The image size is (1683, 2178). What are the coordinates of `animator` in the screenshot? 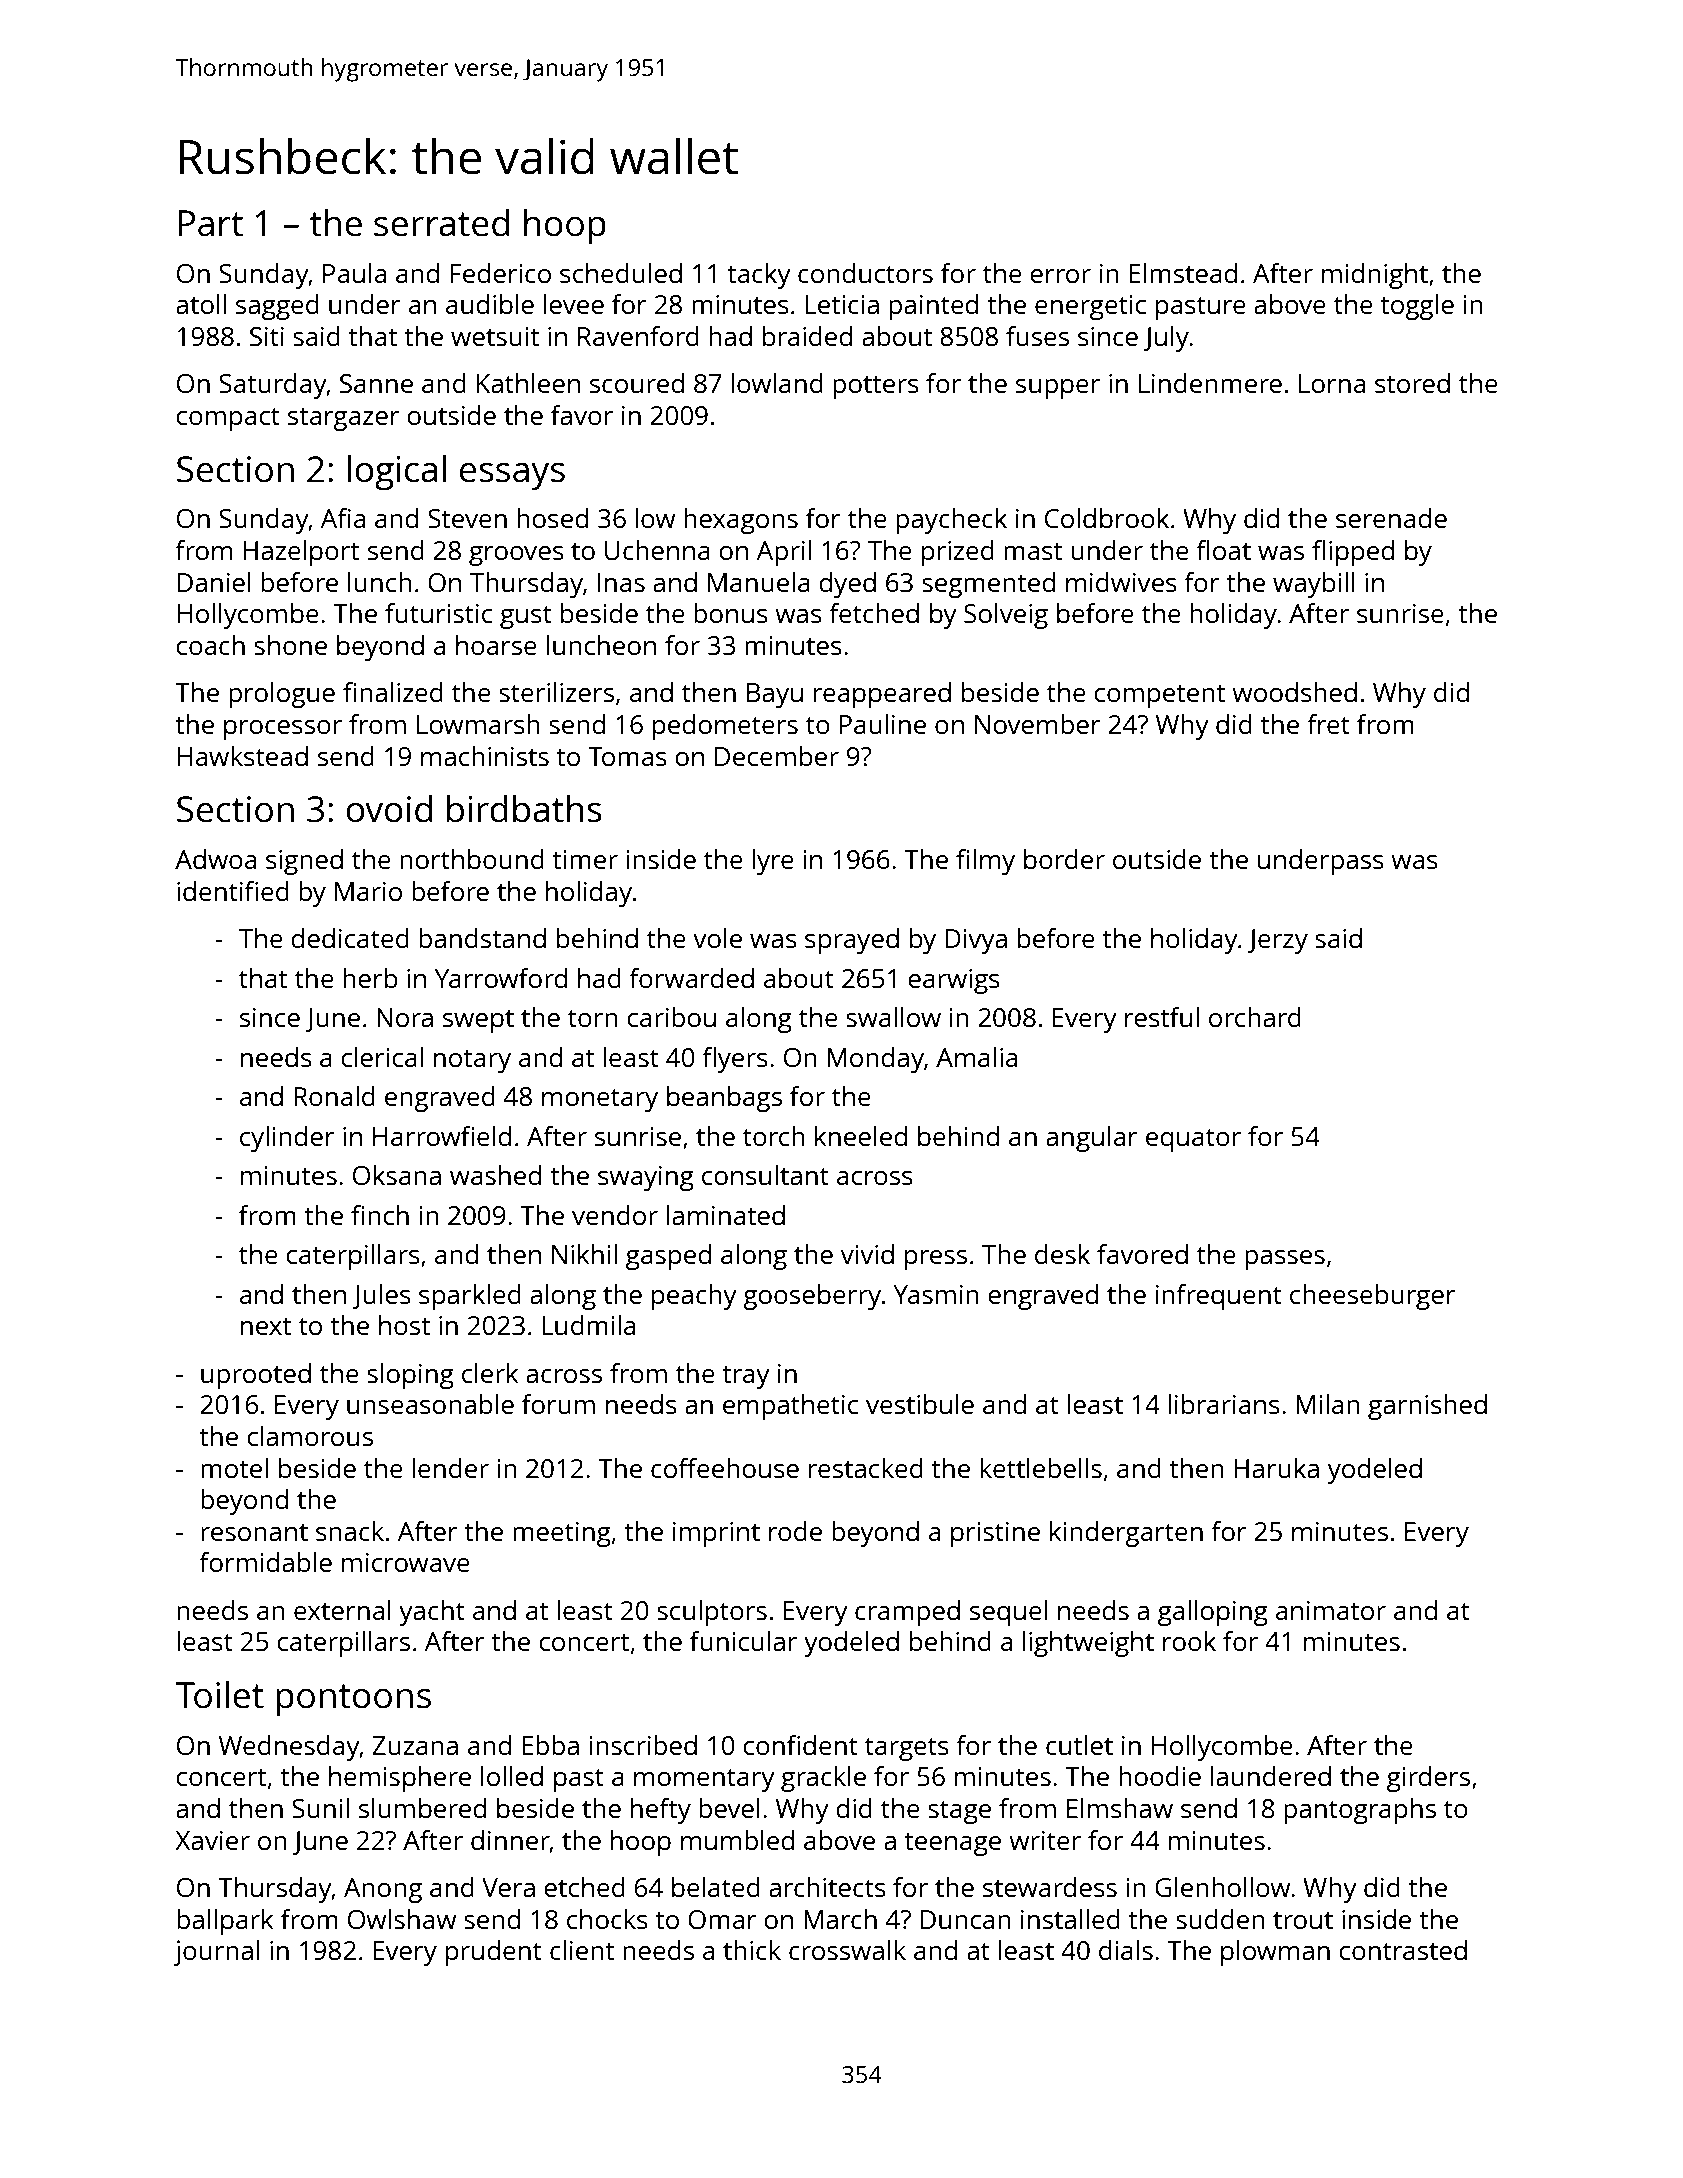 It's located at (1331, 1610).
